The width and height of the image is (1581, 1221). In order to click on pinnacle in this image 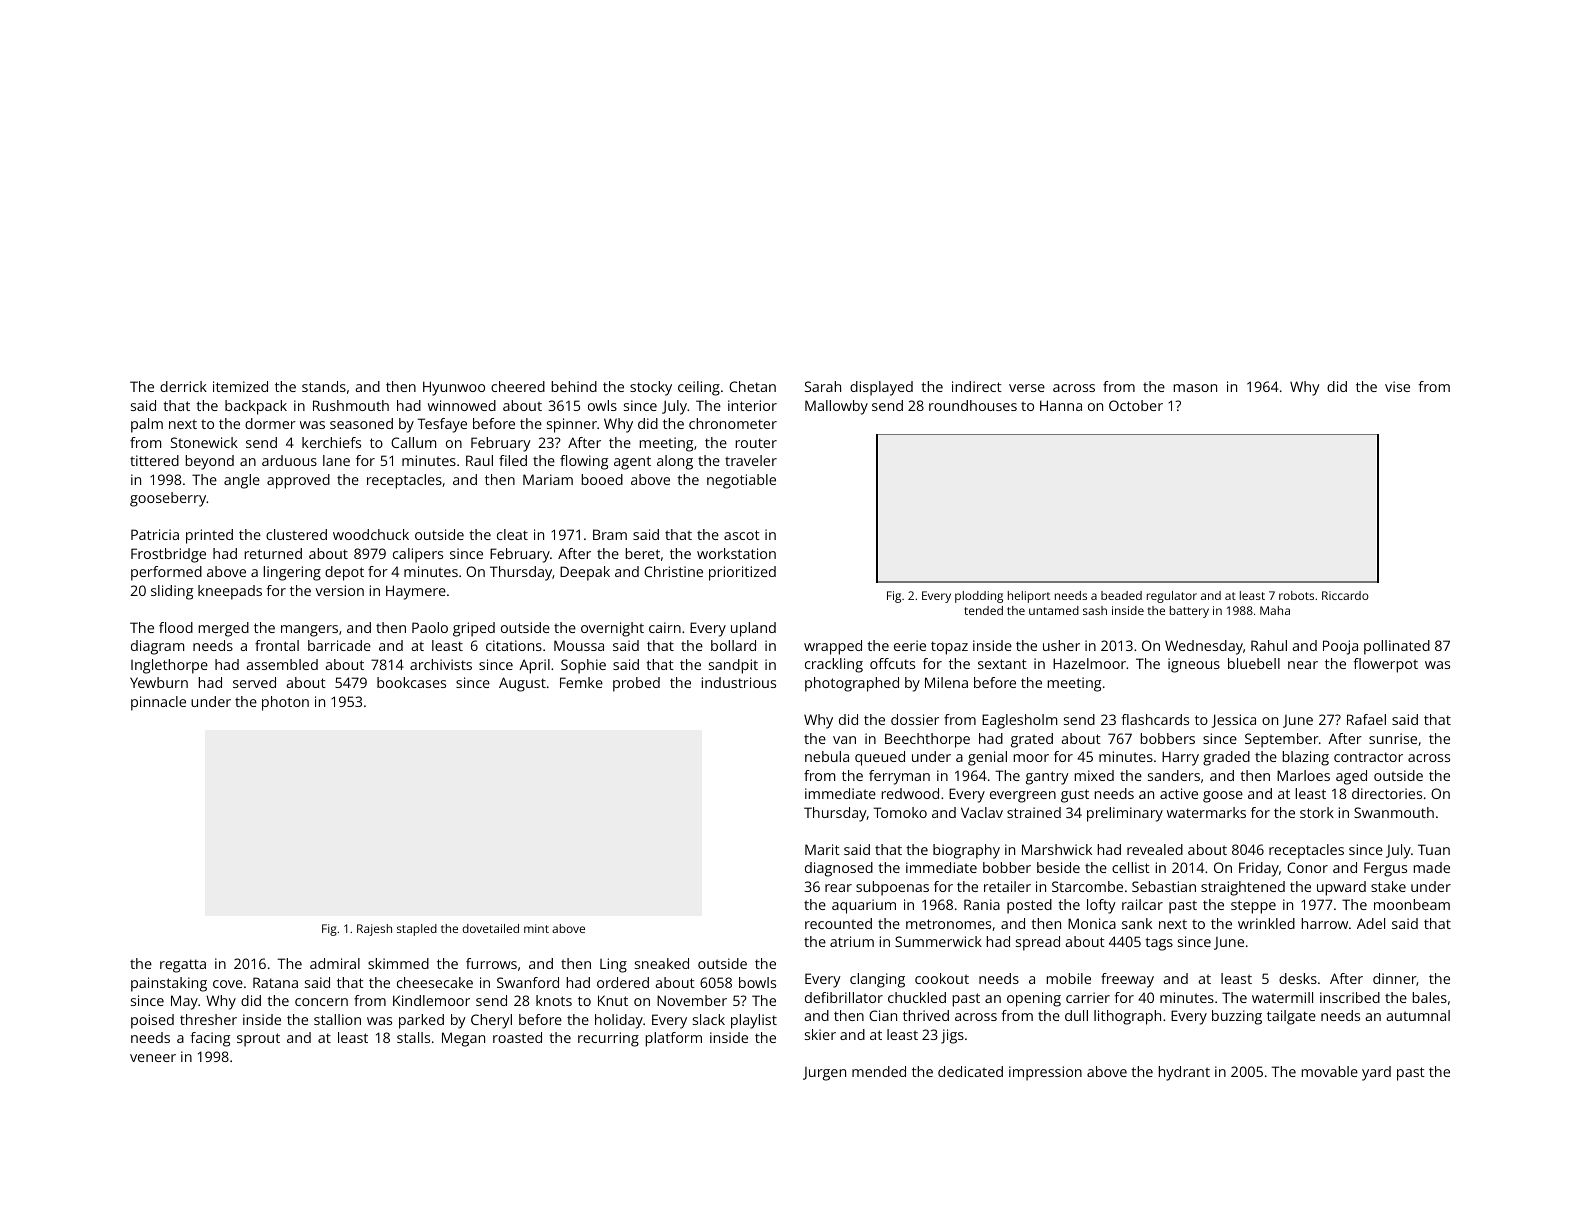, I will do `click(158, 703)`.
